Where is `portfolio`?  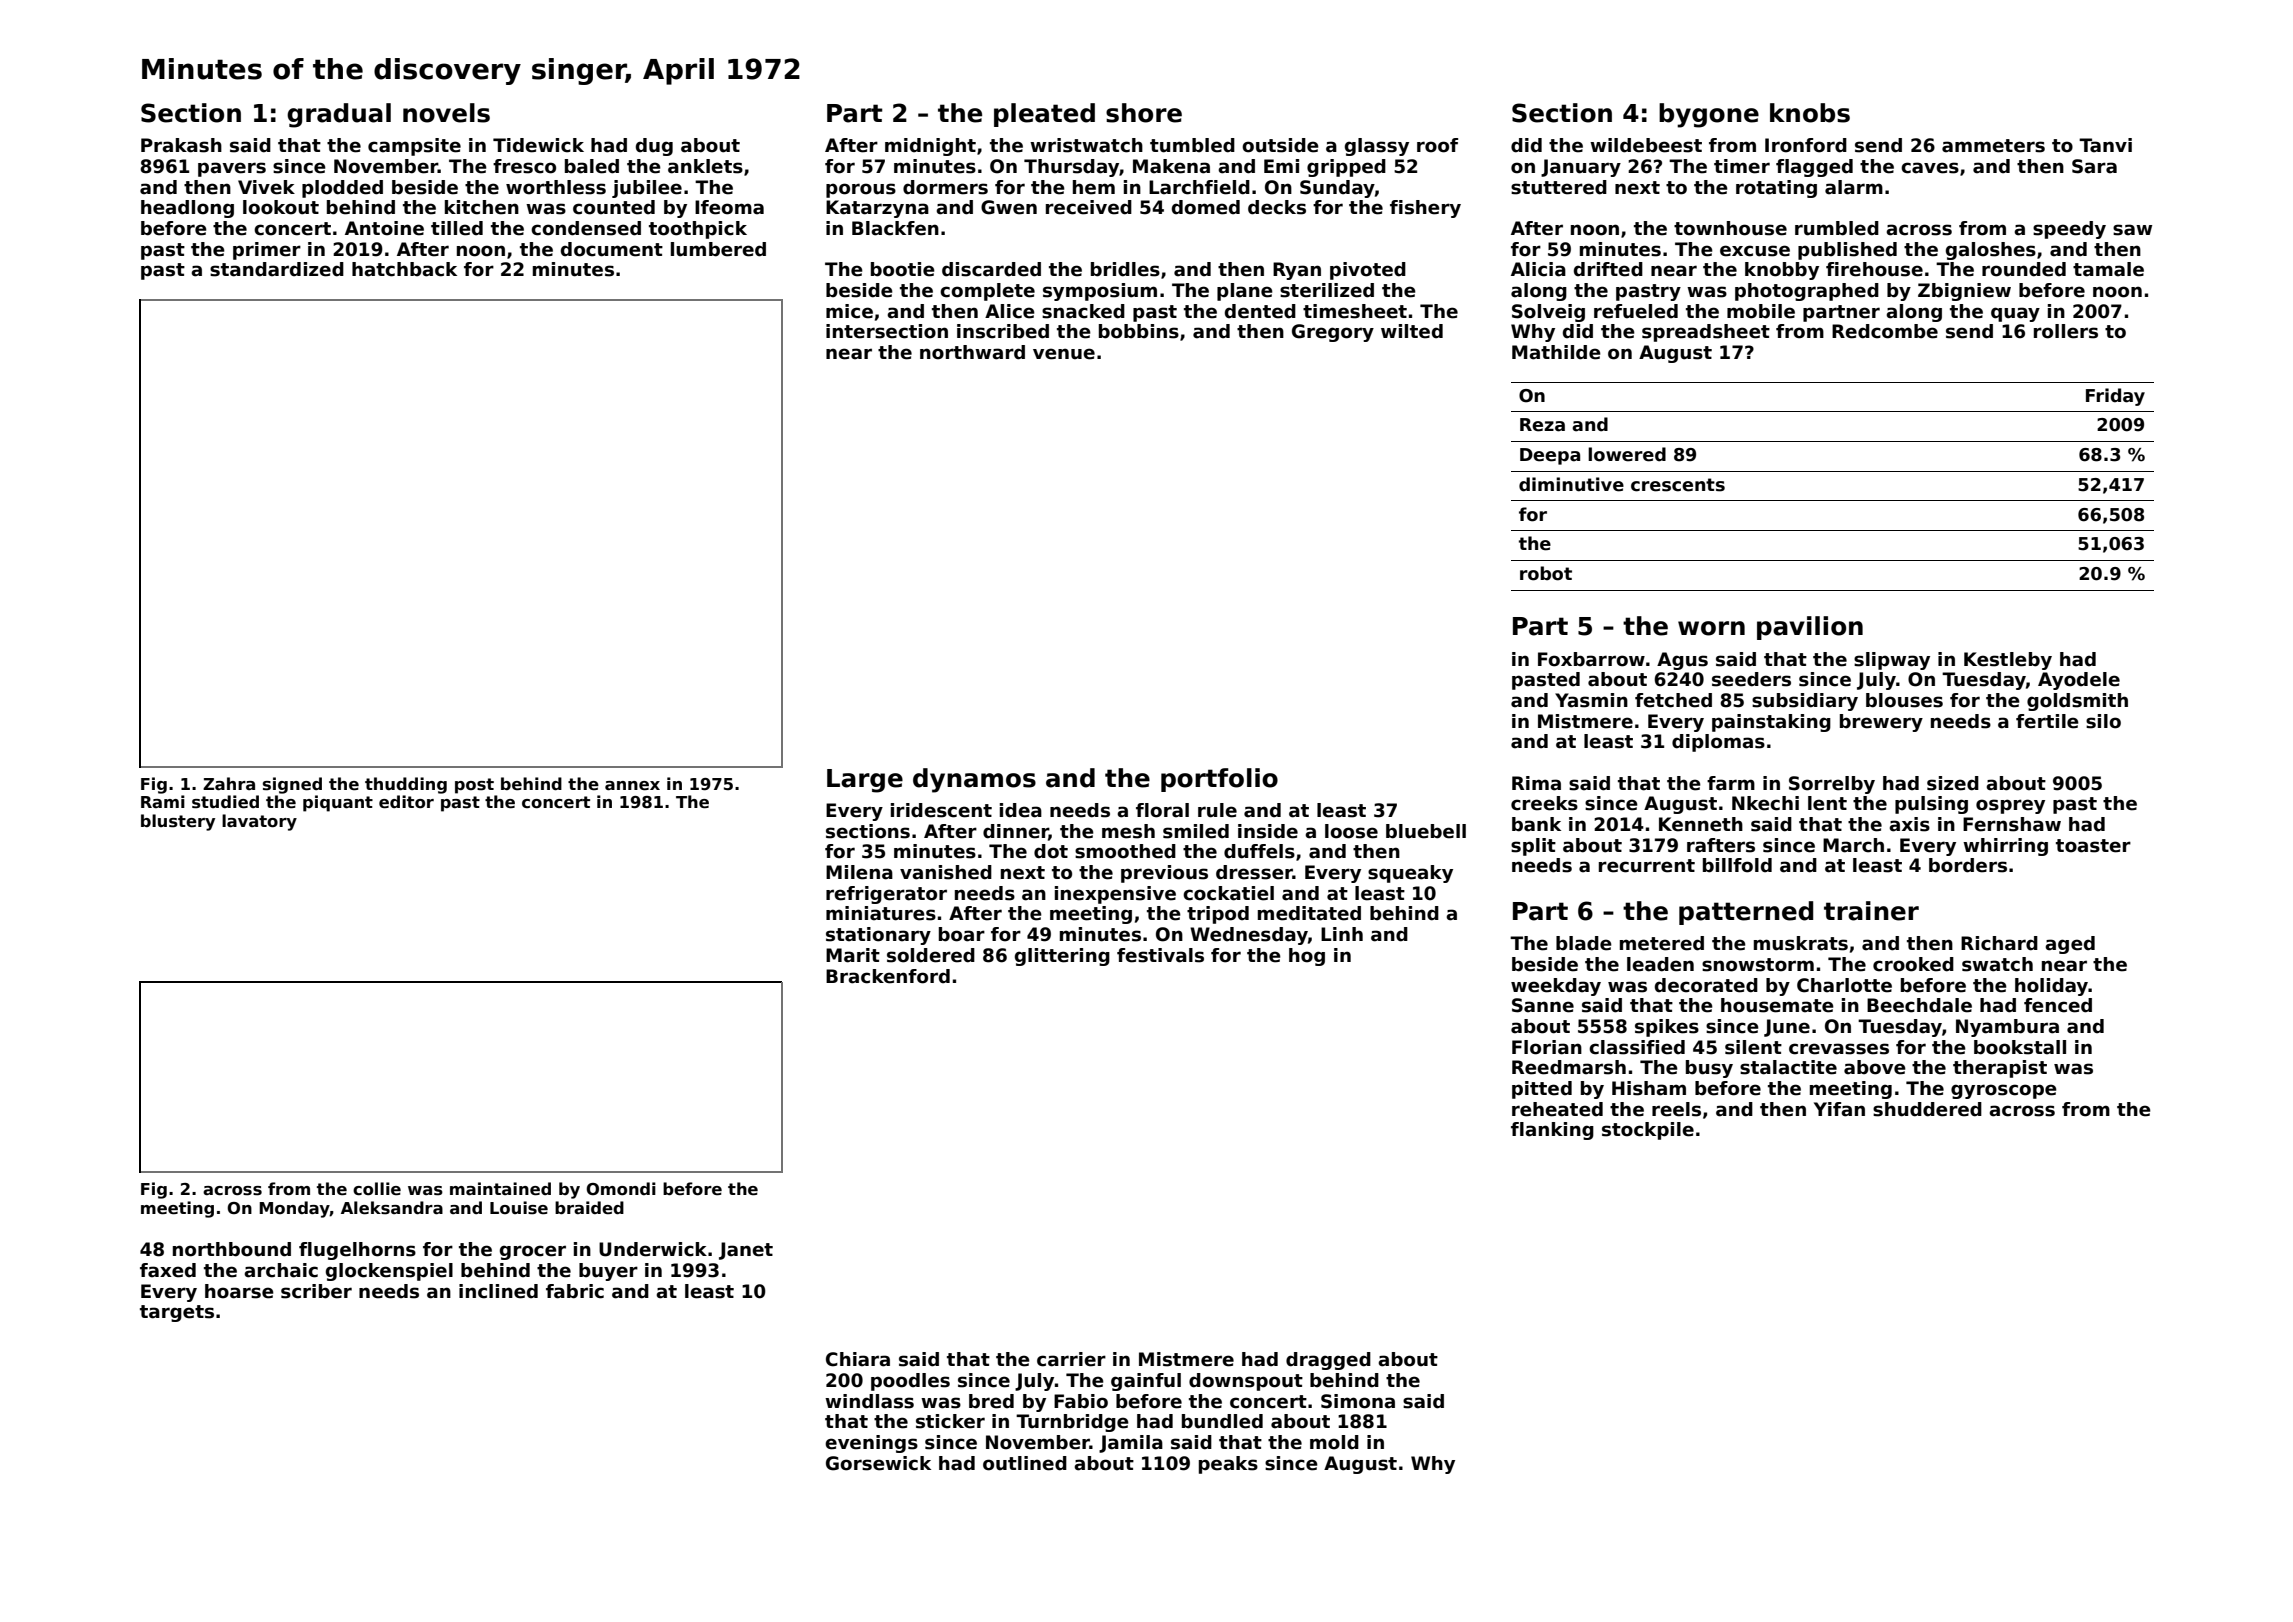
portfolio is located at coordinates (1219, 780).
